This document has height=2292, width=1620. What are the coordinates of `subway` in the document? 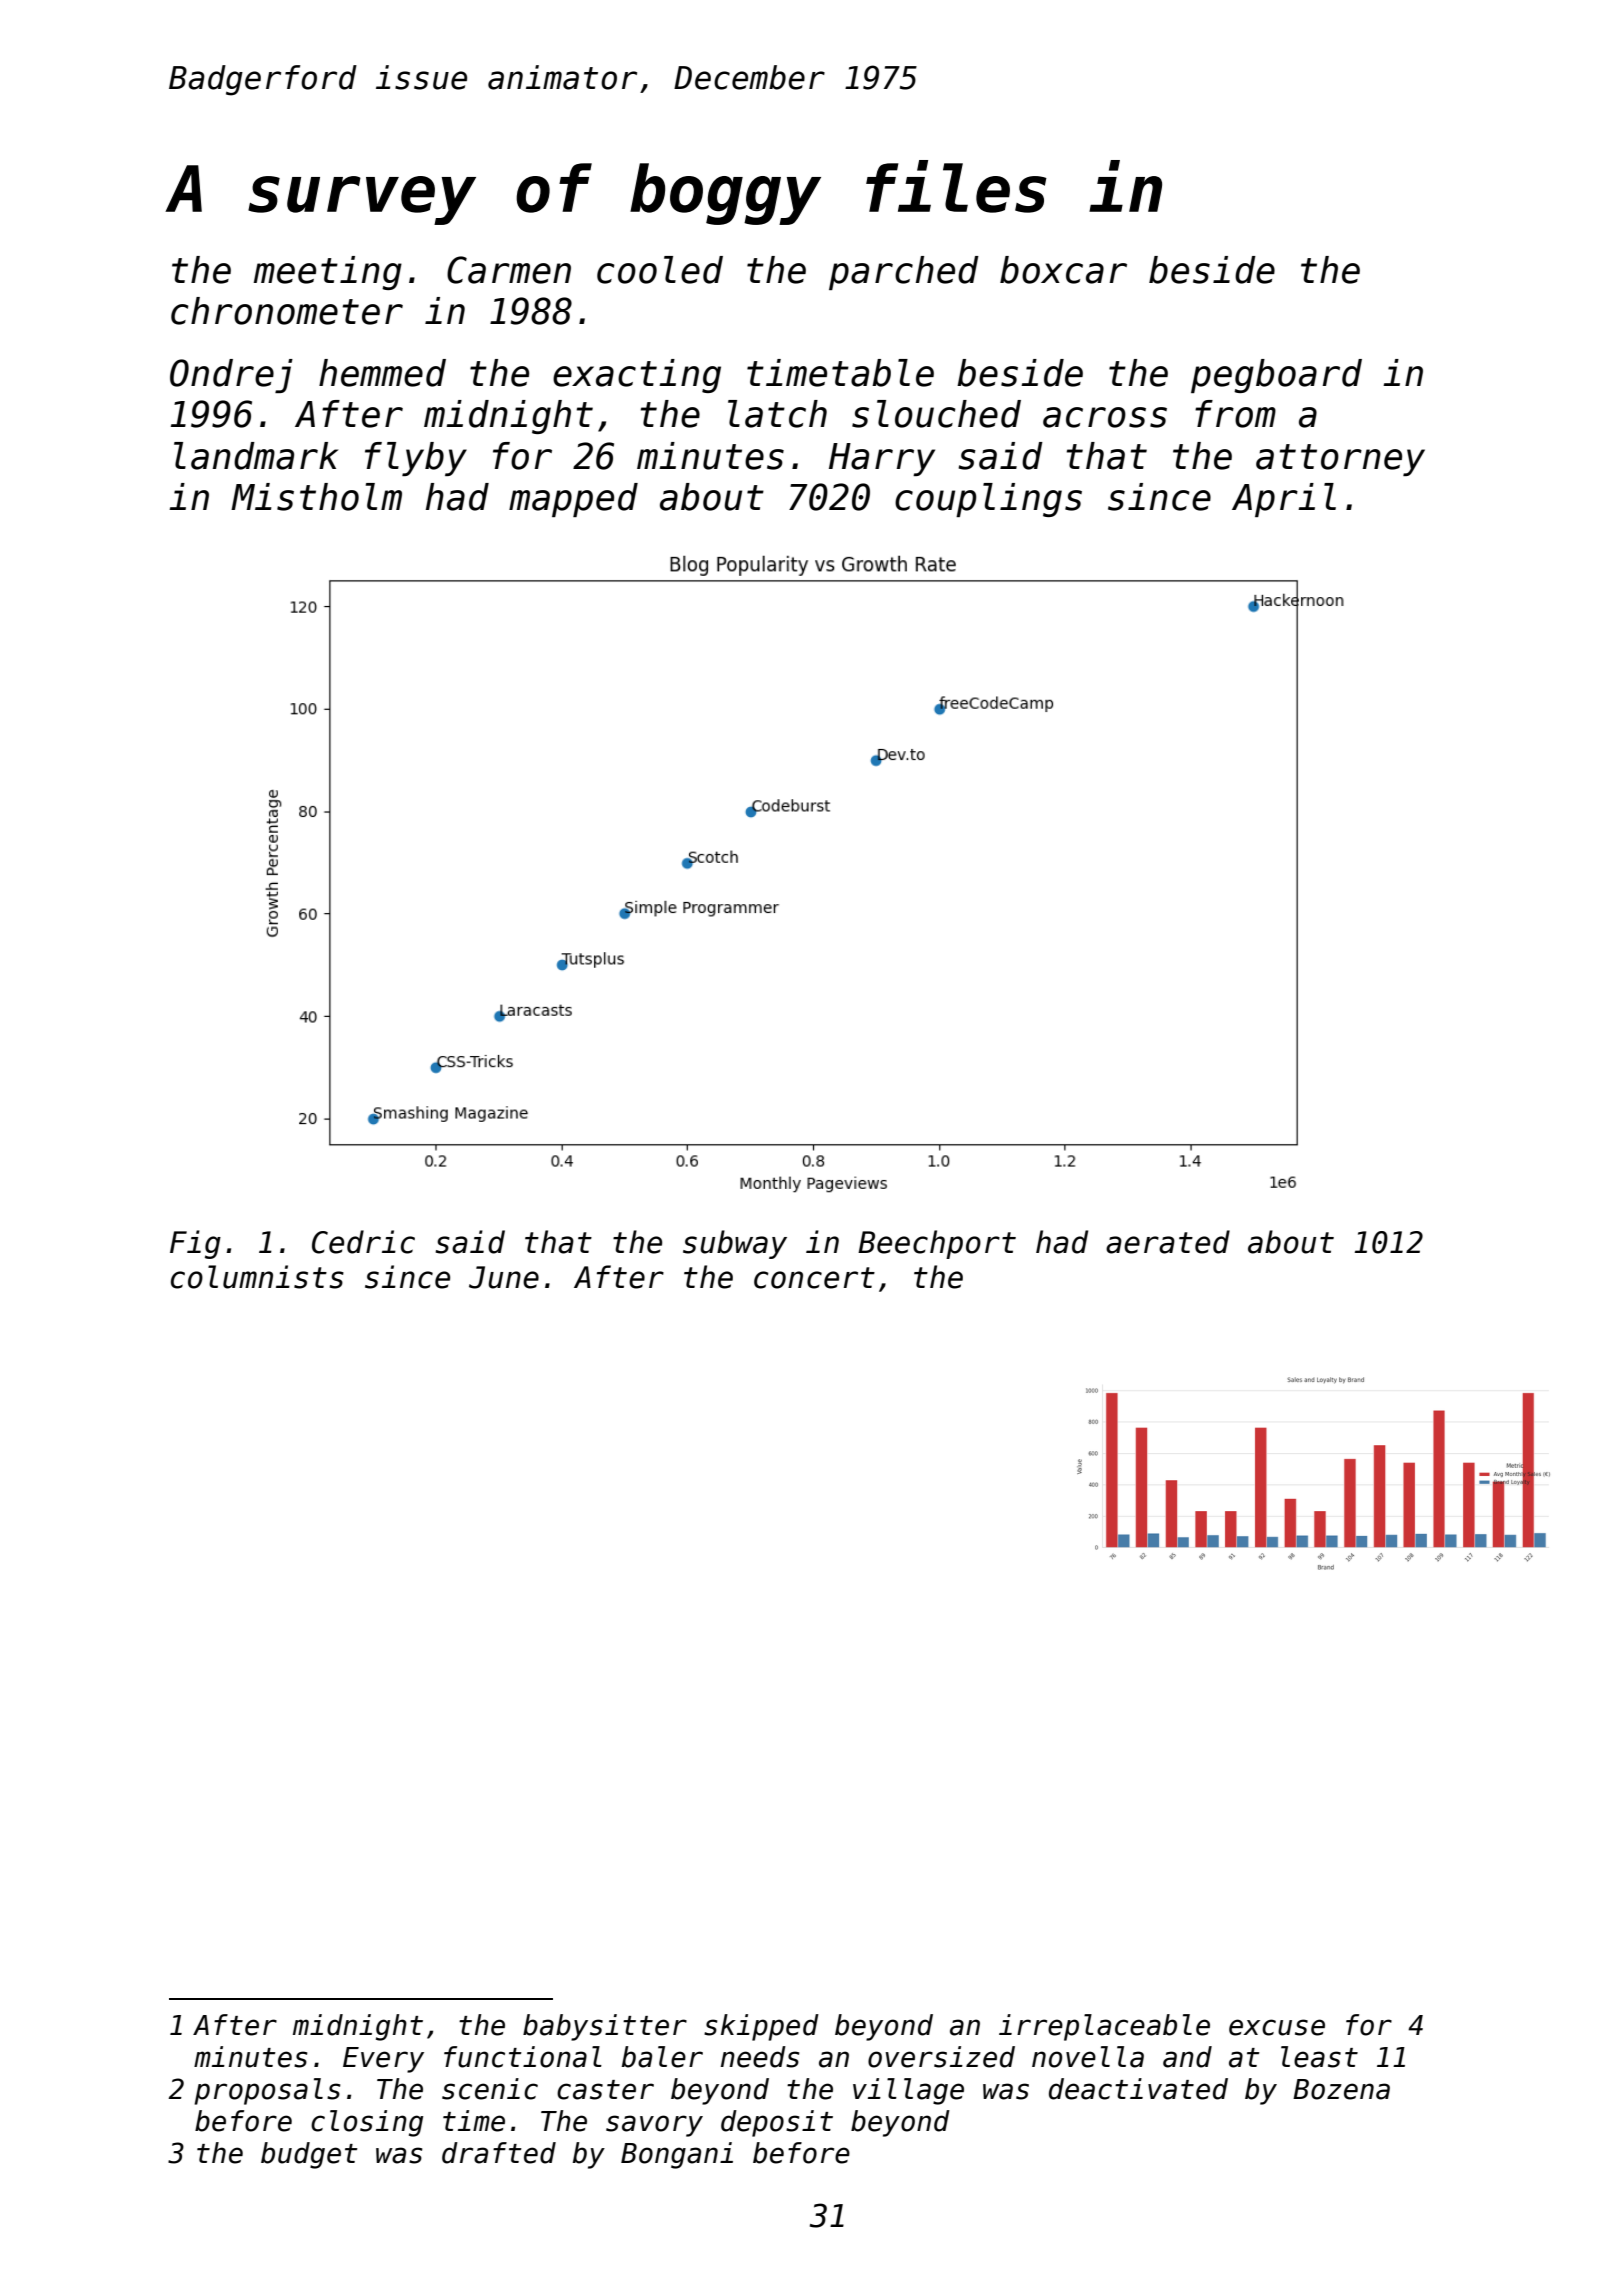 It's located at (735, 1244).
